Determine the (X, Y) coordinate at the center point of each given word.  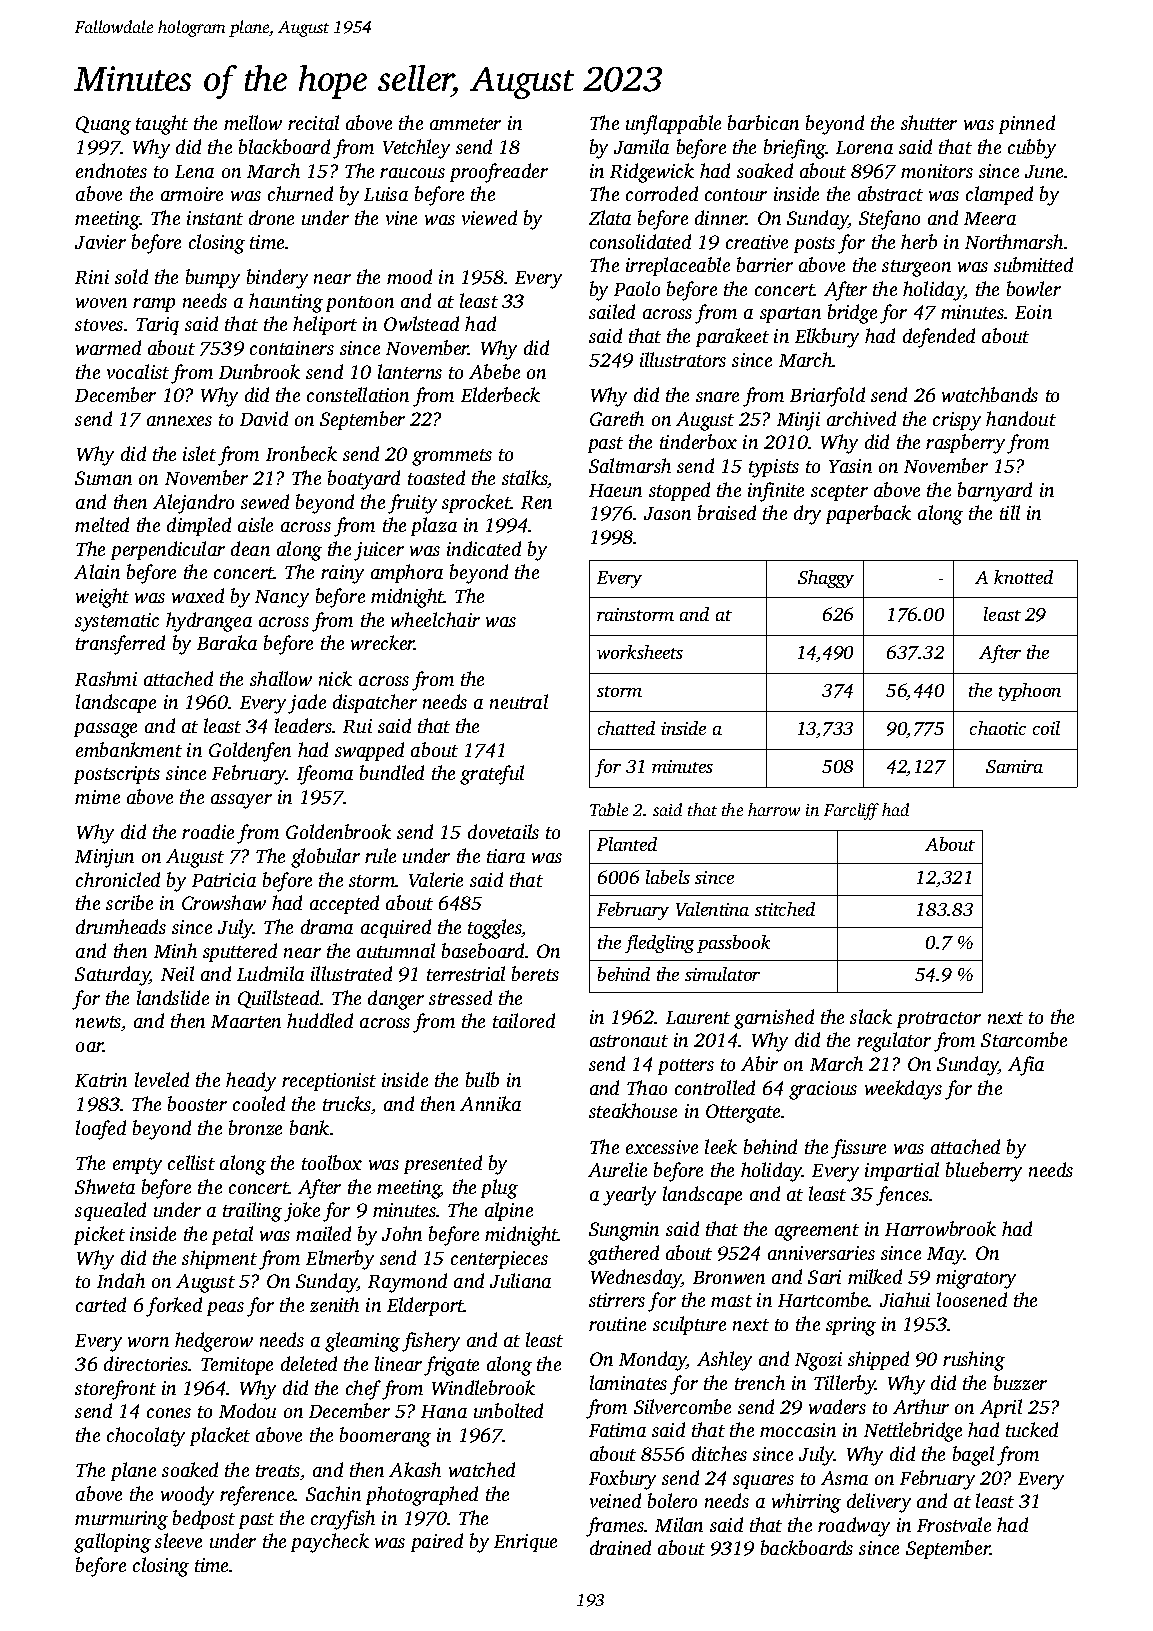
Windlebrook (483, 1387)
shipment (219, 1259)
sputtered (240, 952)
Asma (844, 1478)
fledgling (659, 944)
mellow (253, 122)
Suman (103, 478)
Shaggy (826, 579)
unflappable (673, 125)
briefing (795, 149)
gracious (823, 1090)
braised (727, 512)
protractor (939, 1020)
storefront (115, 1390)
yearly (629, 1196)
